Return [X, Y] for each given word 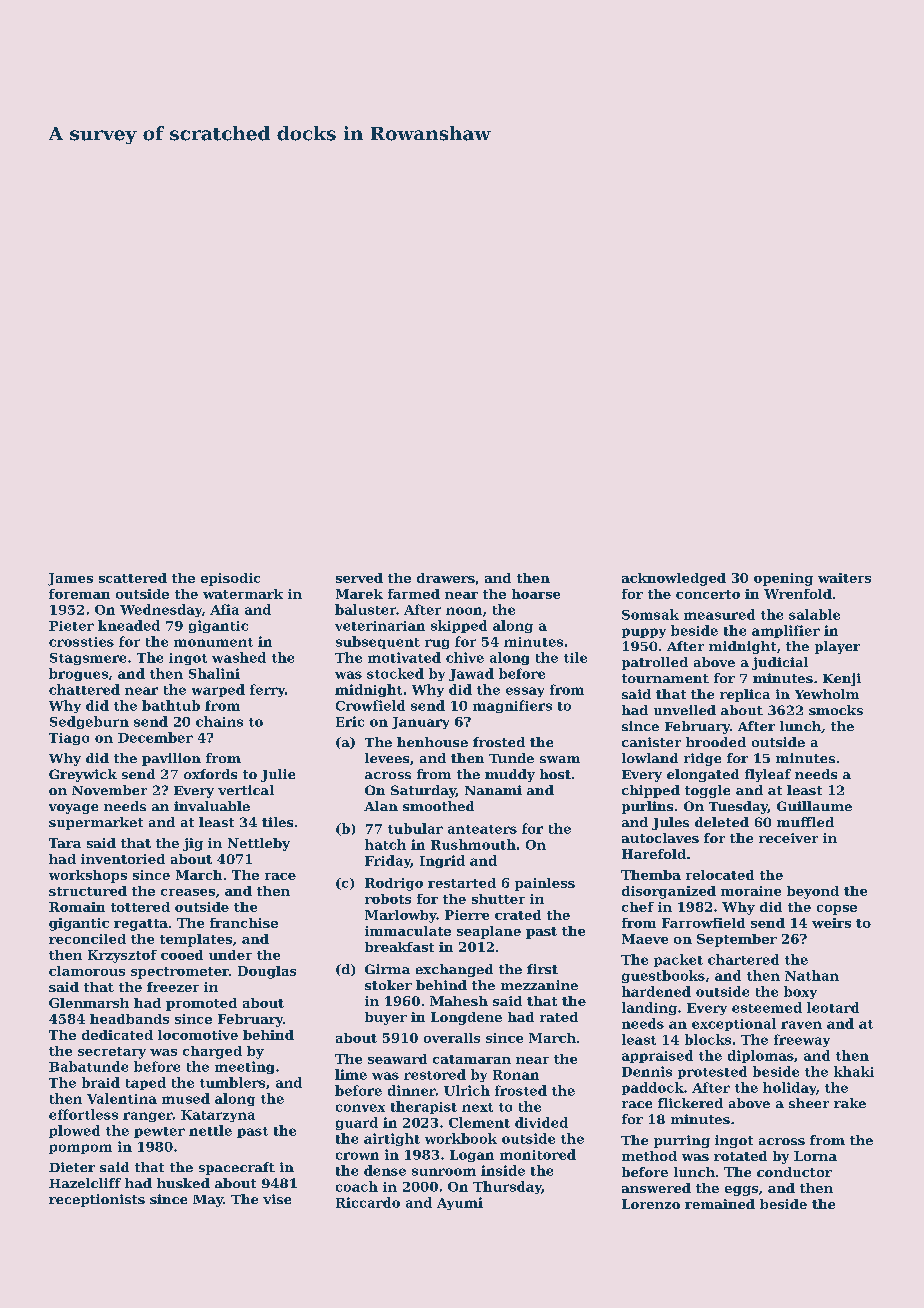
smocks [836, 710]
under [230, 955]
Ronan [516, 1075]
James [70, 579]
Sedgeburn [89, 722]
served [359, 578]
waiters [844, 578]
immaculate [408, 931]
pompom [80, 1149]
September [737, 940]
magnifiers [512, 706]
